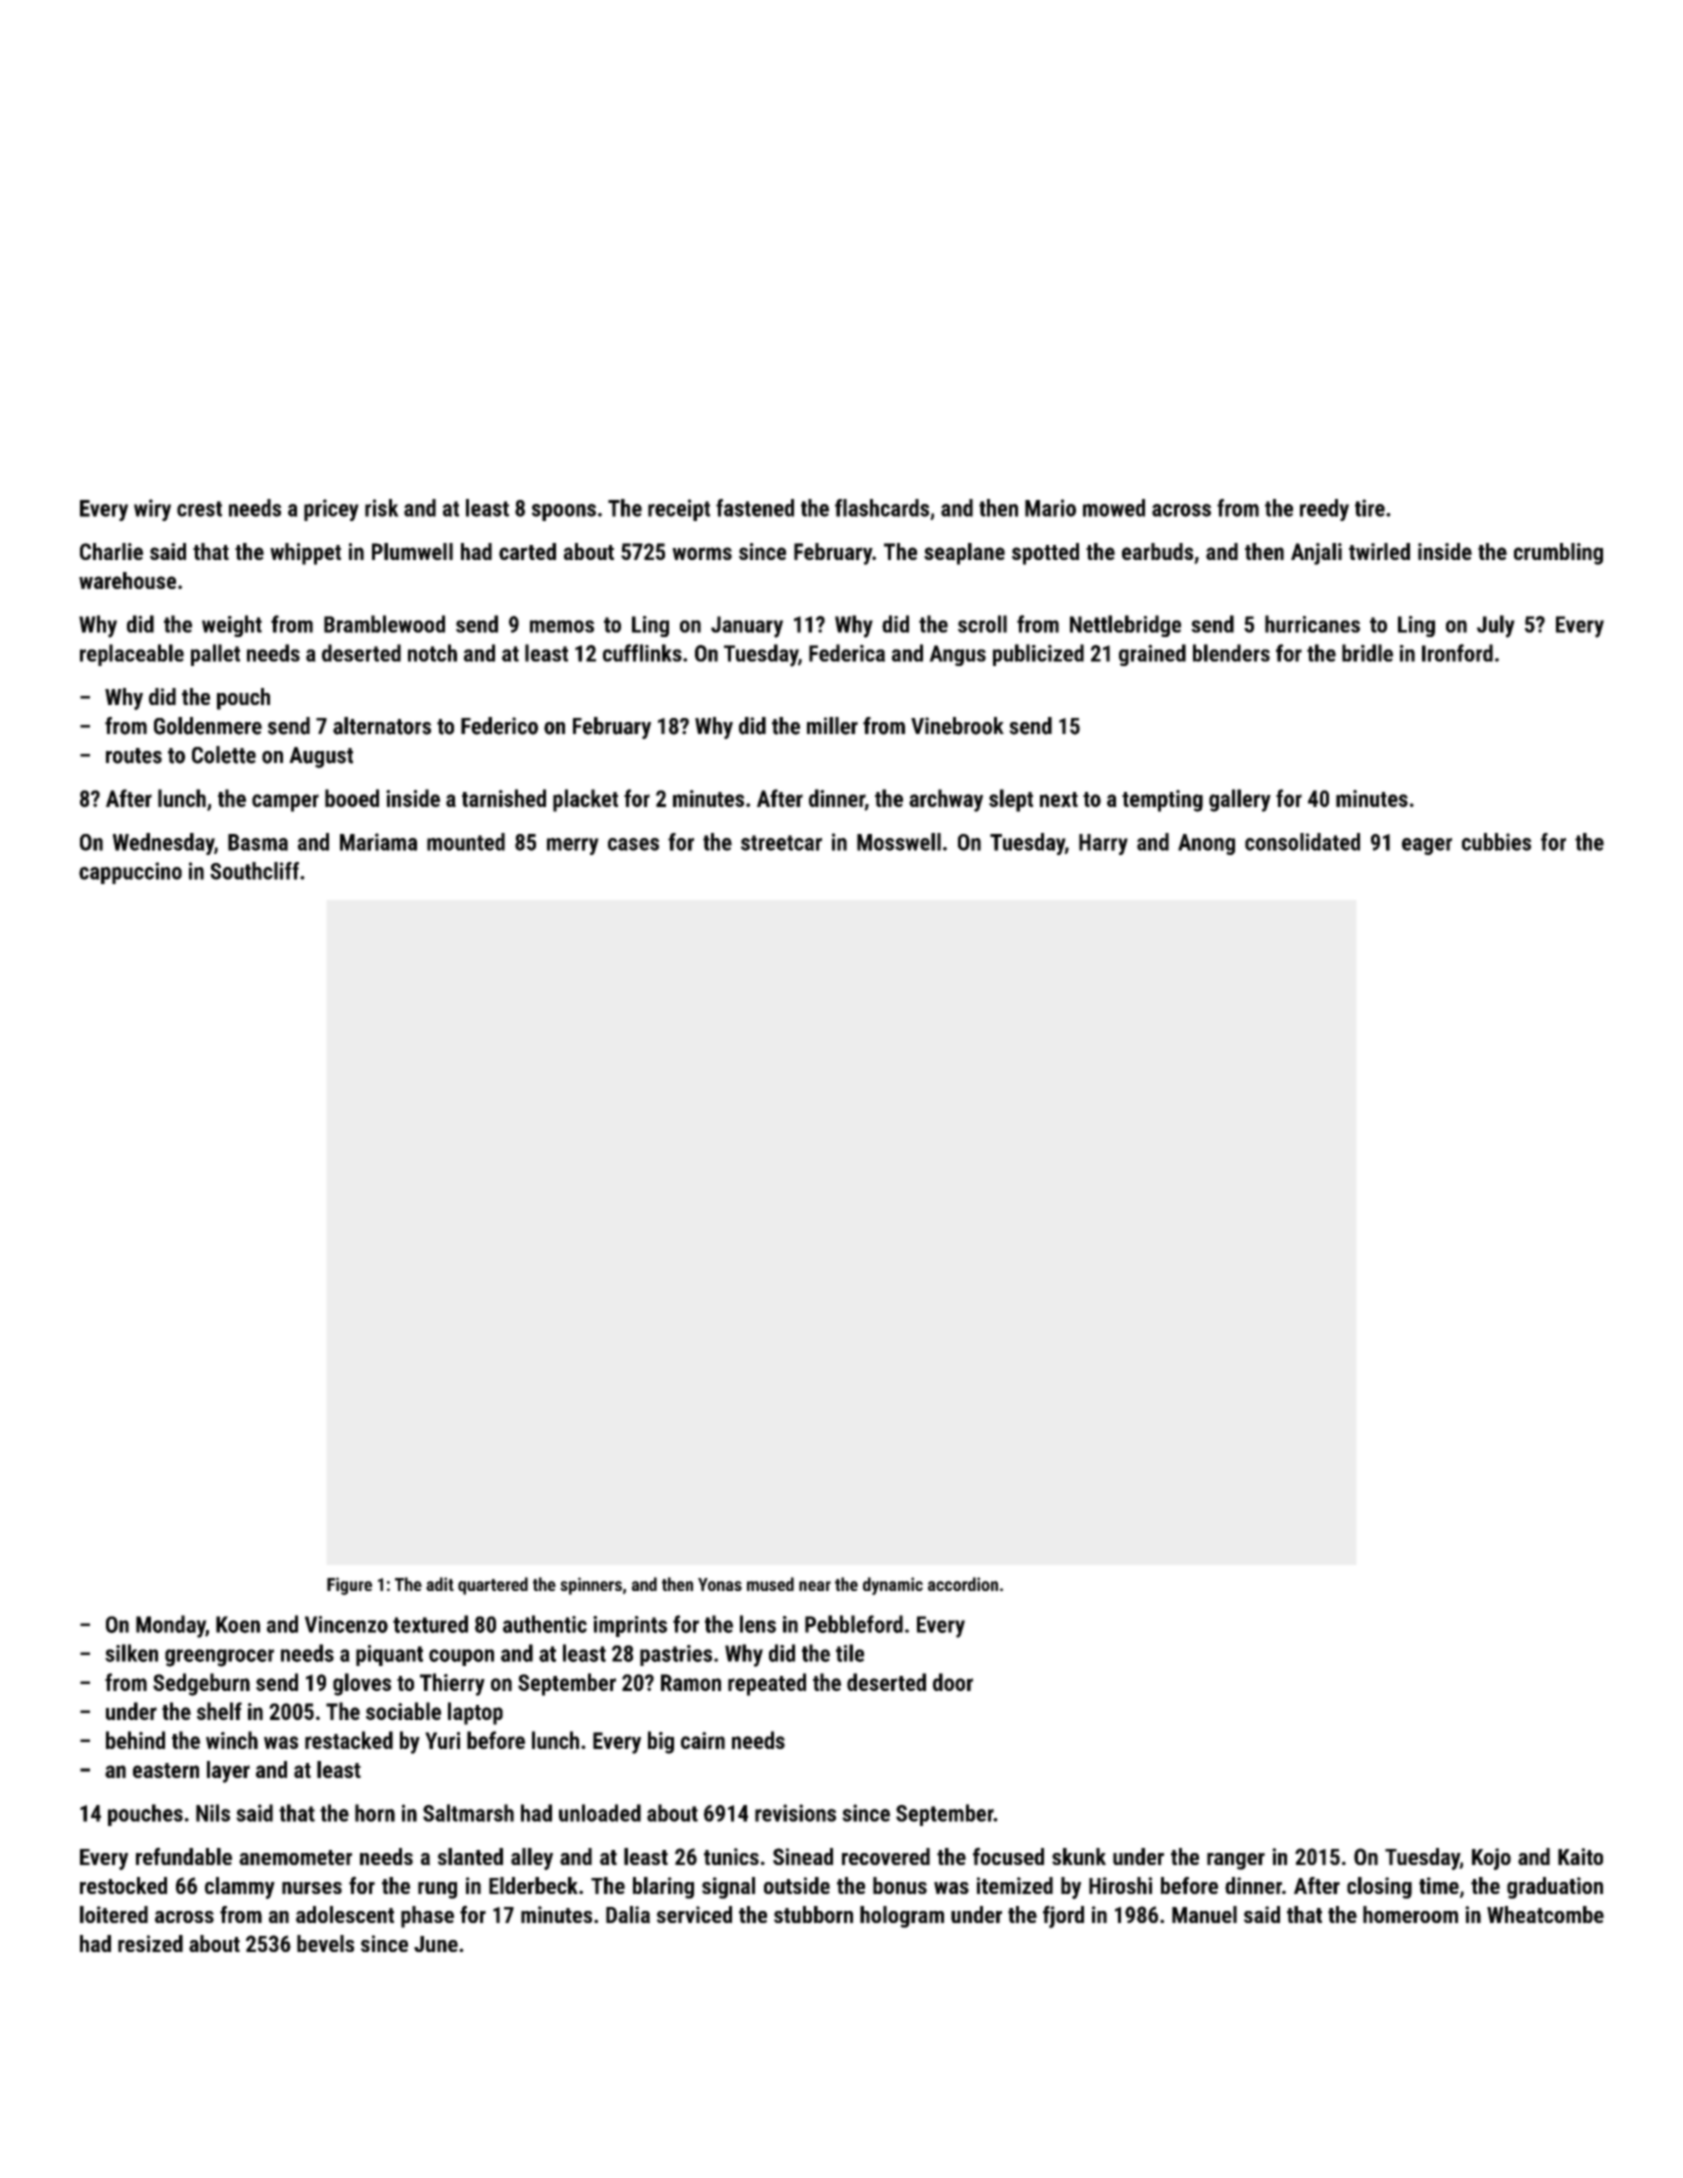 The height and width of the document is (2178, 1683). I want to click on door, so click(953, 1682).
